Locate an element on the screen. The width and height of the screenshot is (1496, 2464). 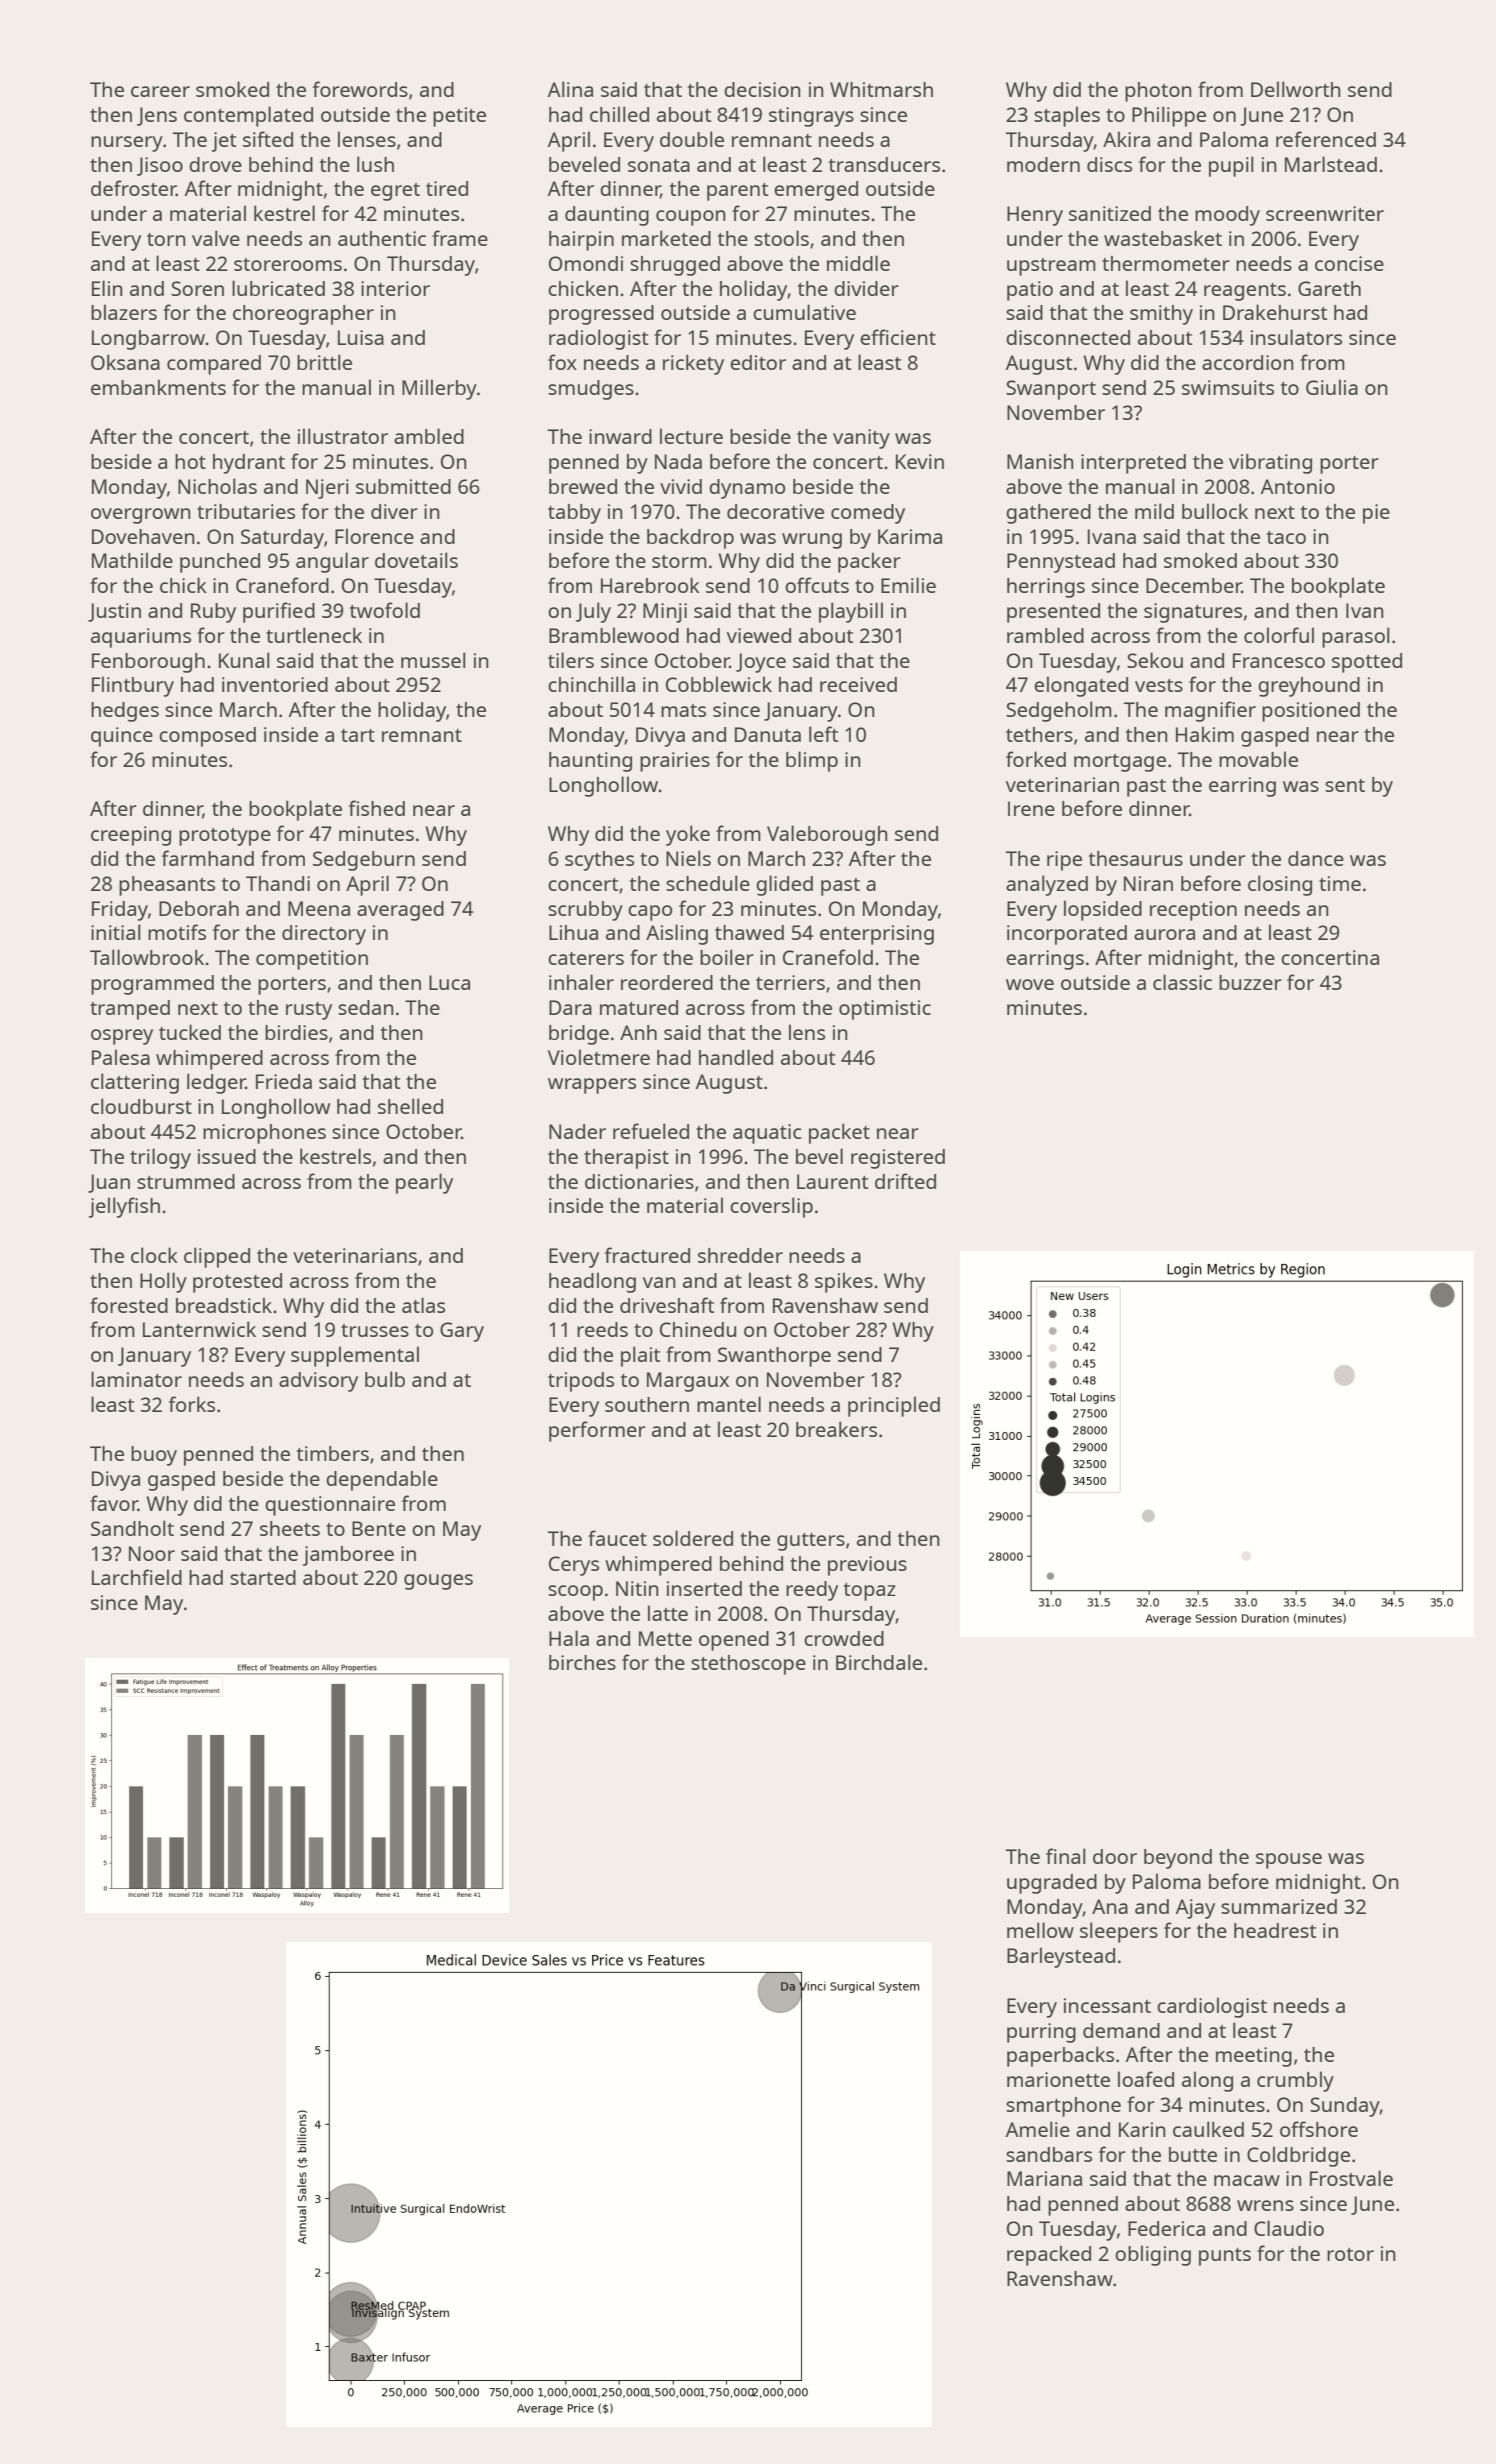
birches is located at coordinates (582, 1662).
